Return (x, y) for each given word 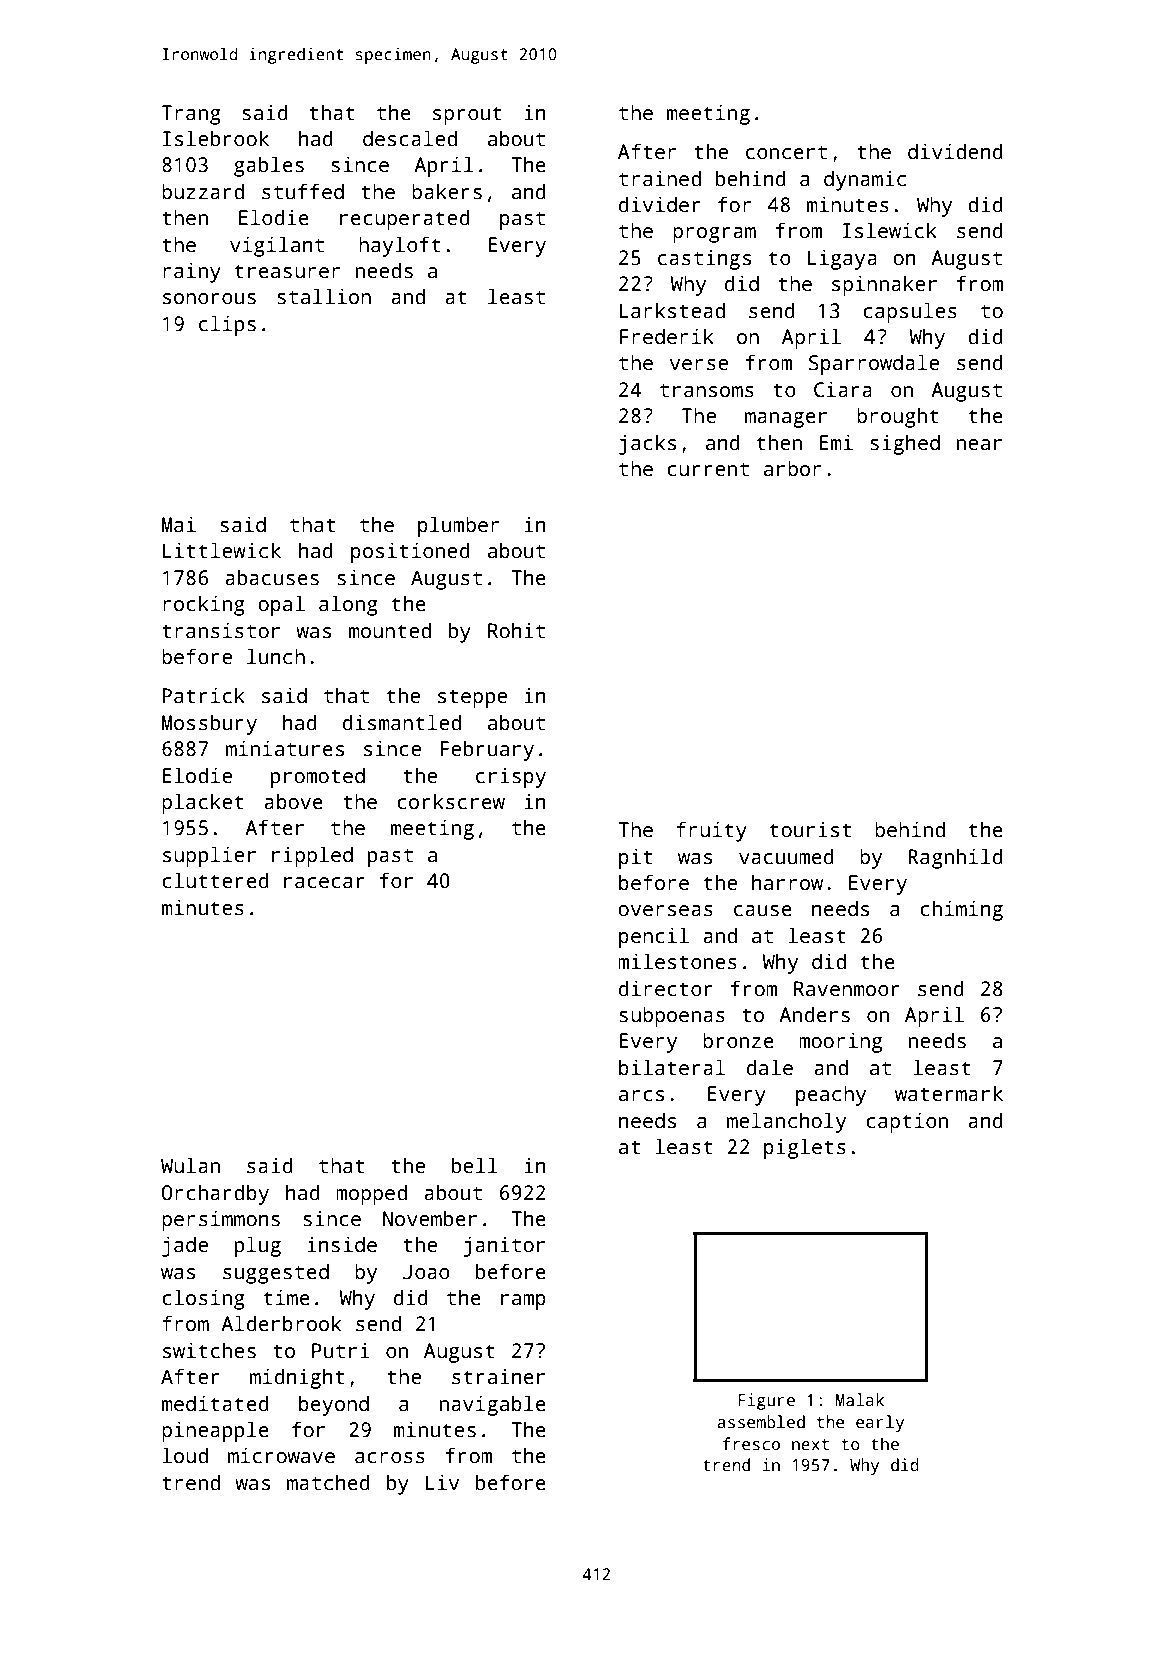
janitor (504, 1246)
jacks (647, 444)
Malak (860, 1400)
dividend (955, 151)
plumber (459, 526)
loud (185, 1455)
